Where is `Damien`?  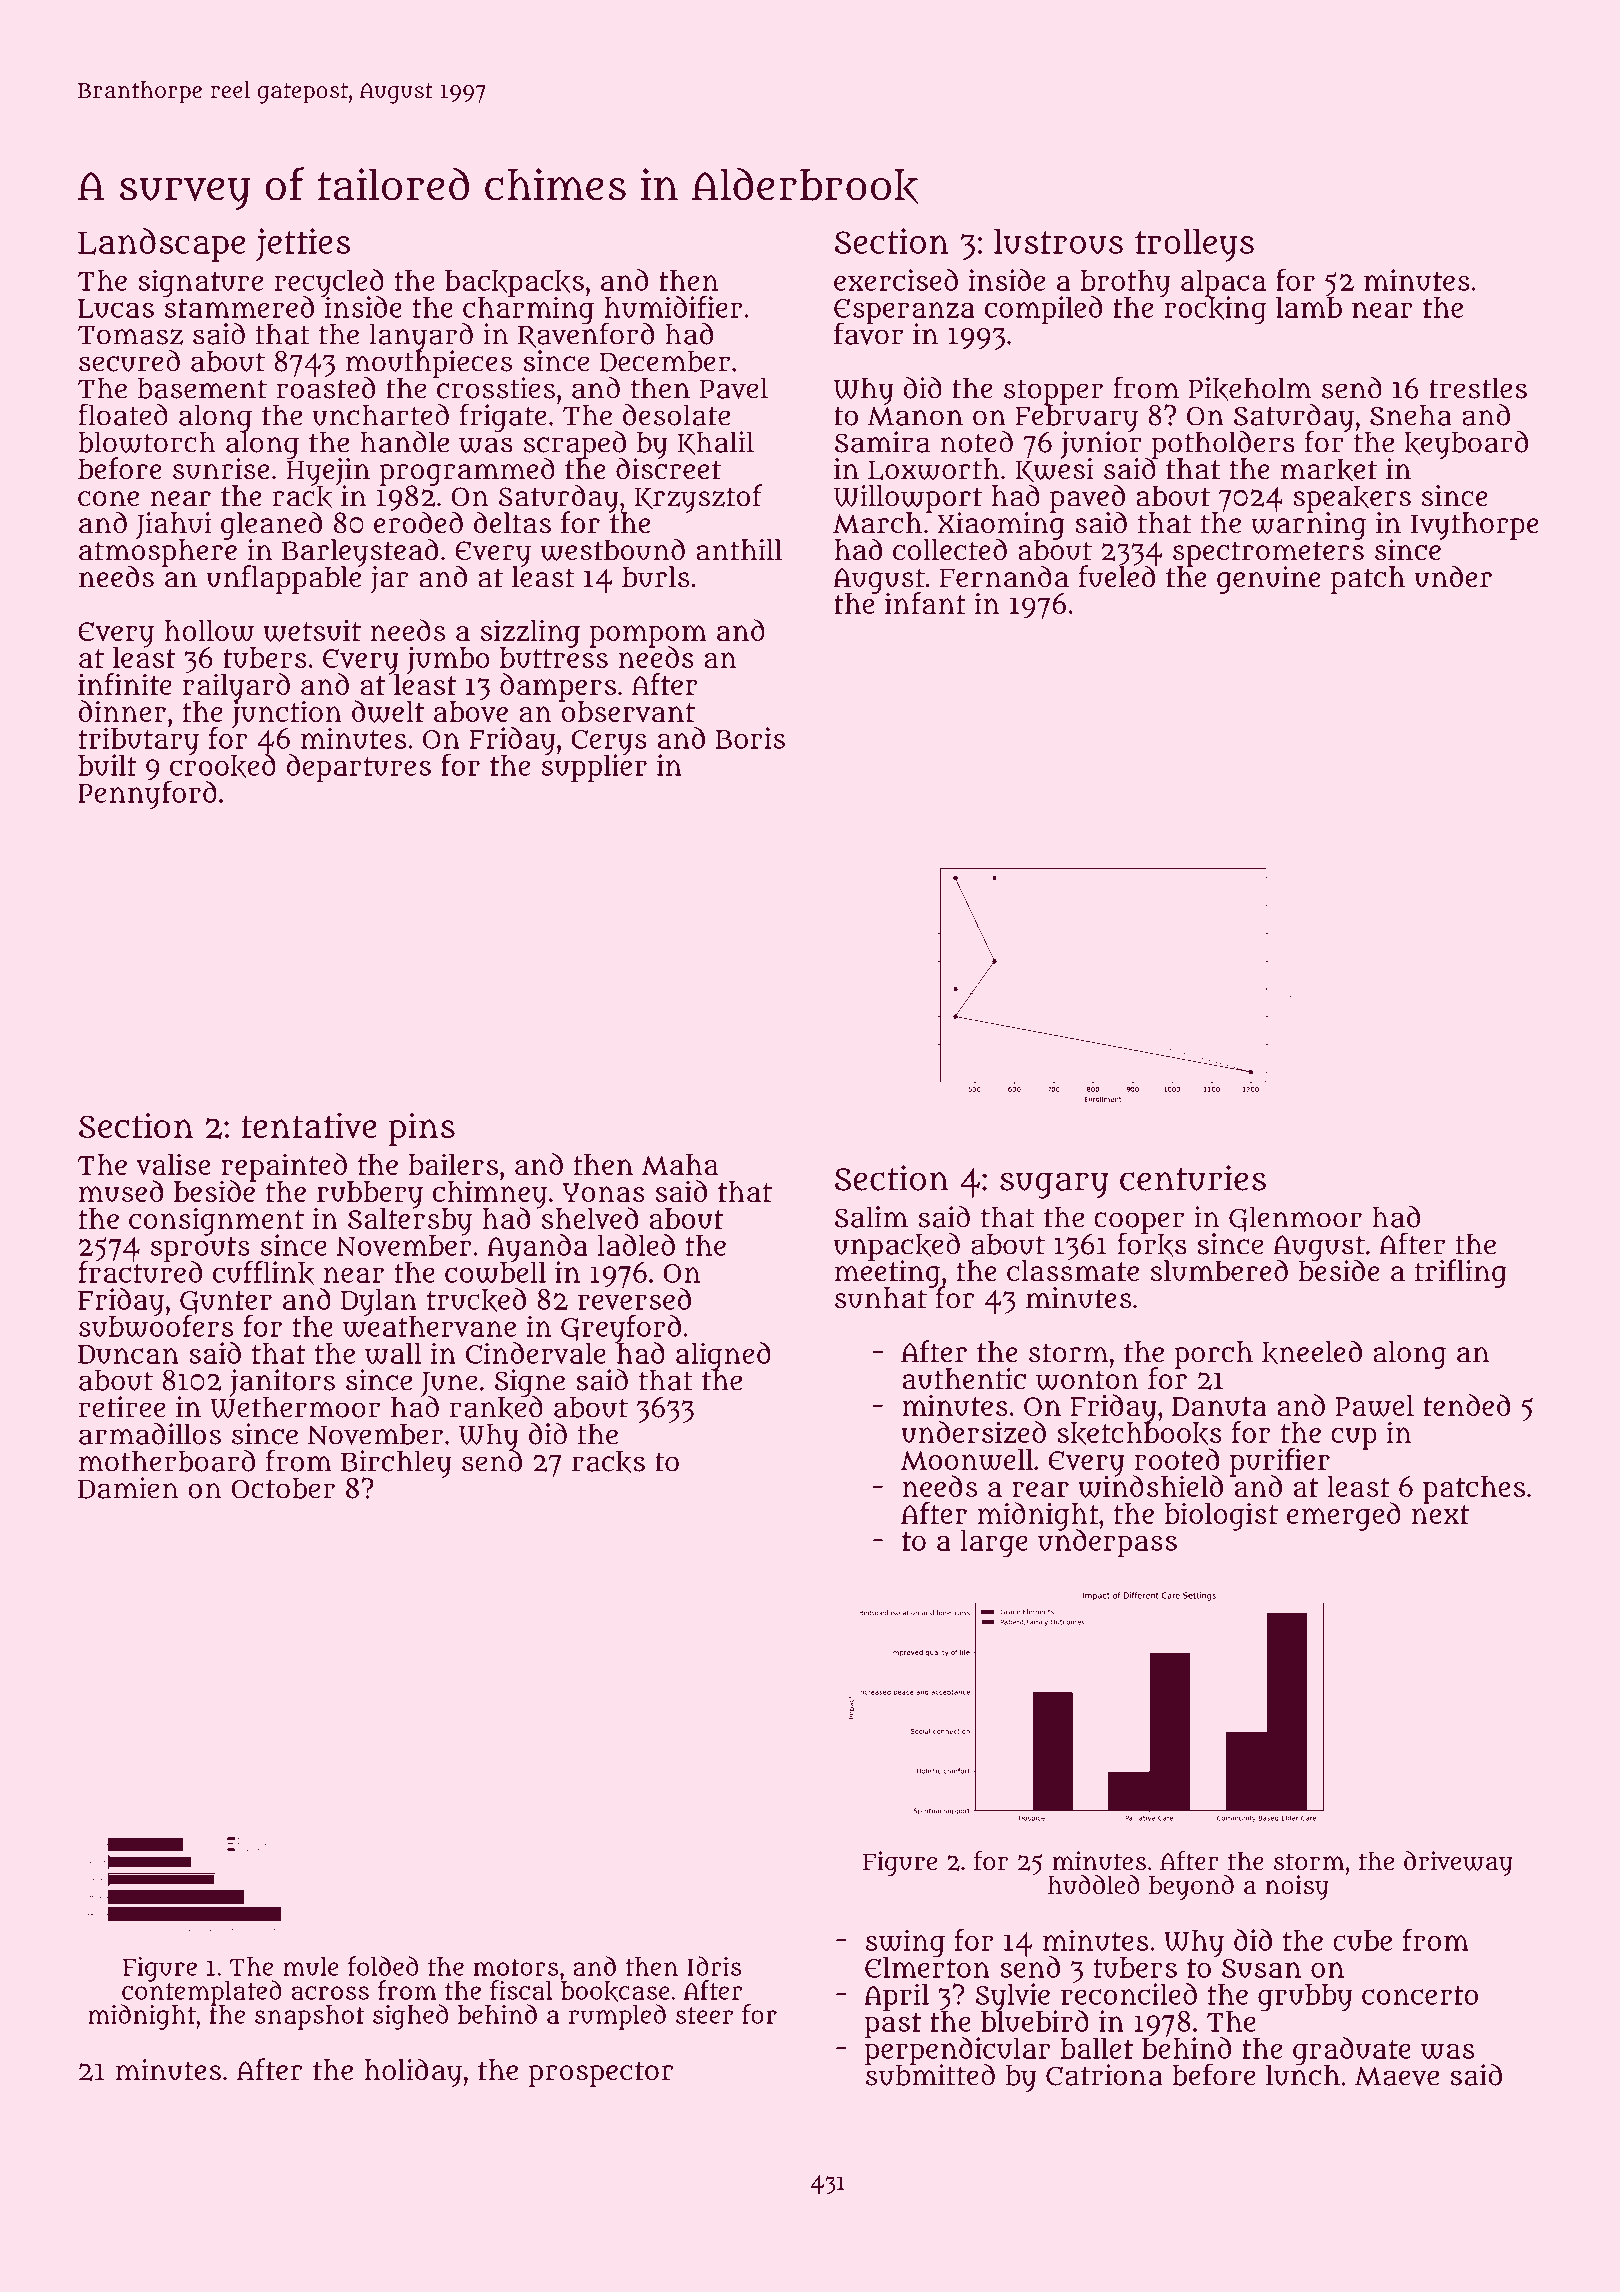 Damien is located at coordinates (128, 1488).
